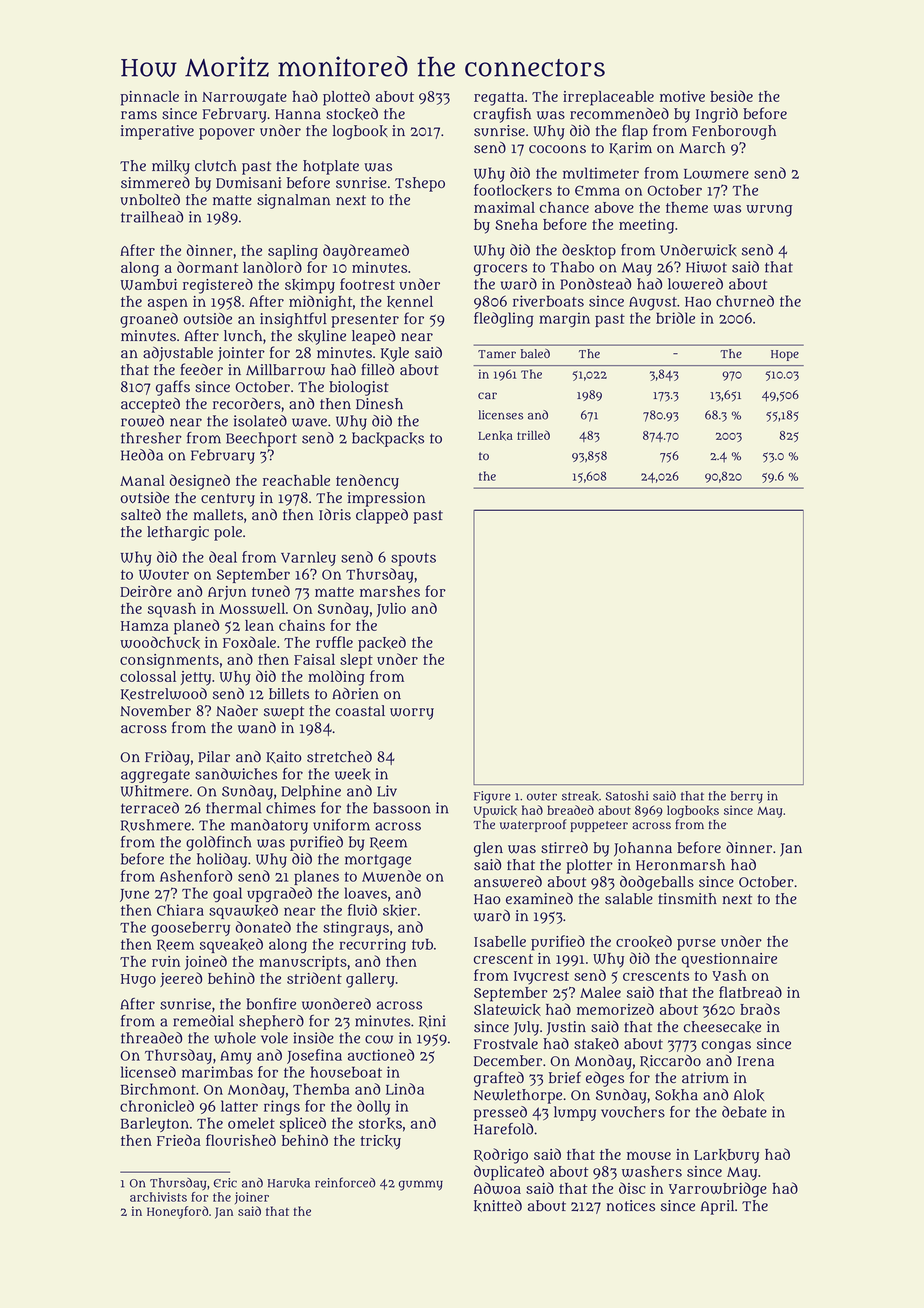  Describe the element at coordinates (615, 1009) in the screenshot. I see `memorized` at that location.
